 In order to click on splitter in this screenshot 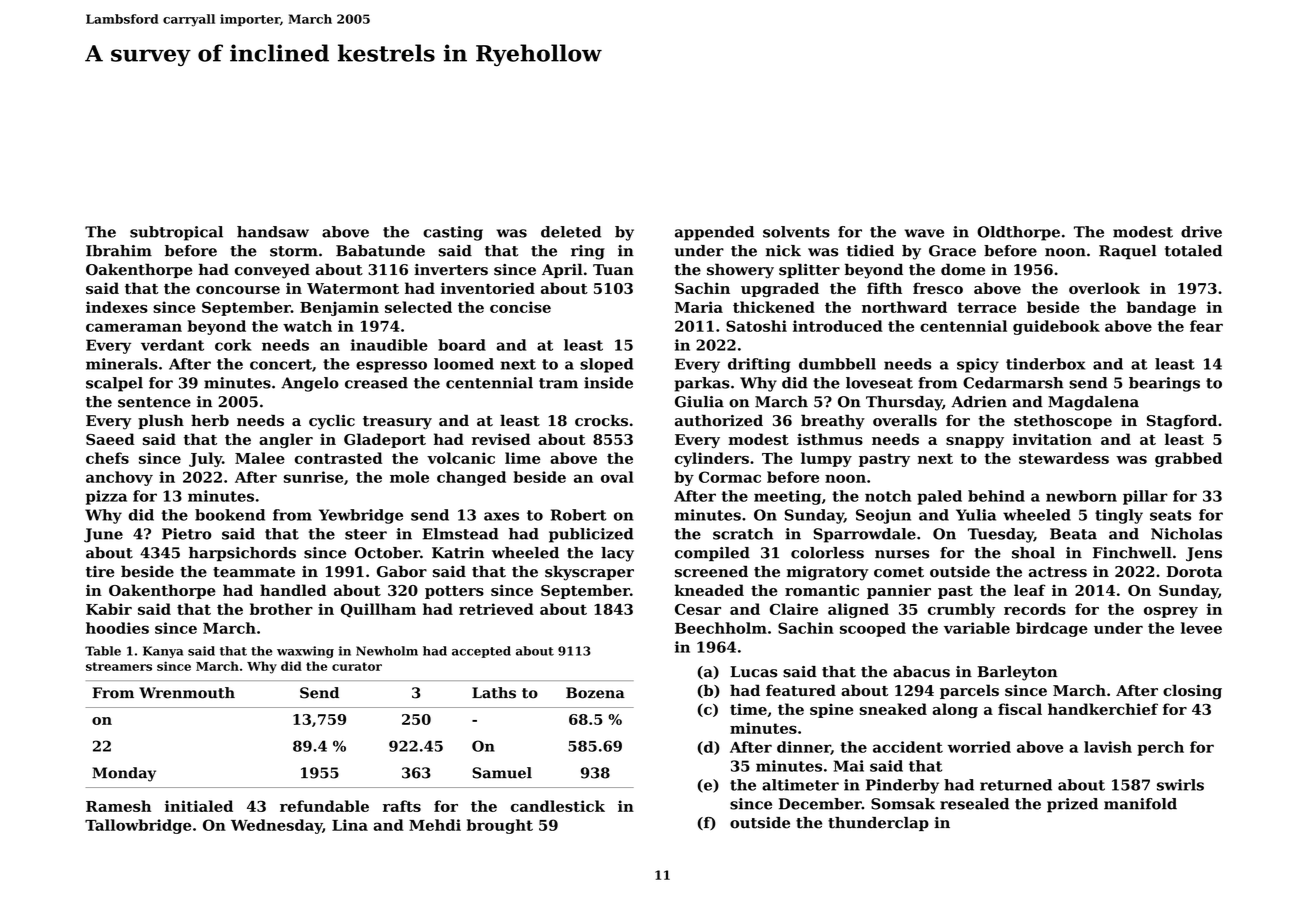, I will do `click(809, 270)`.
